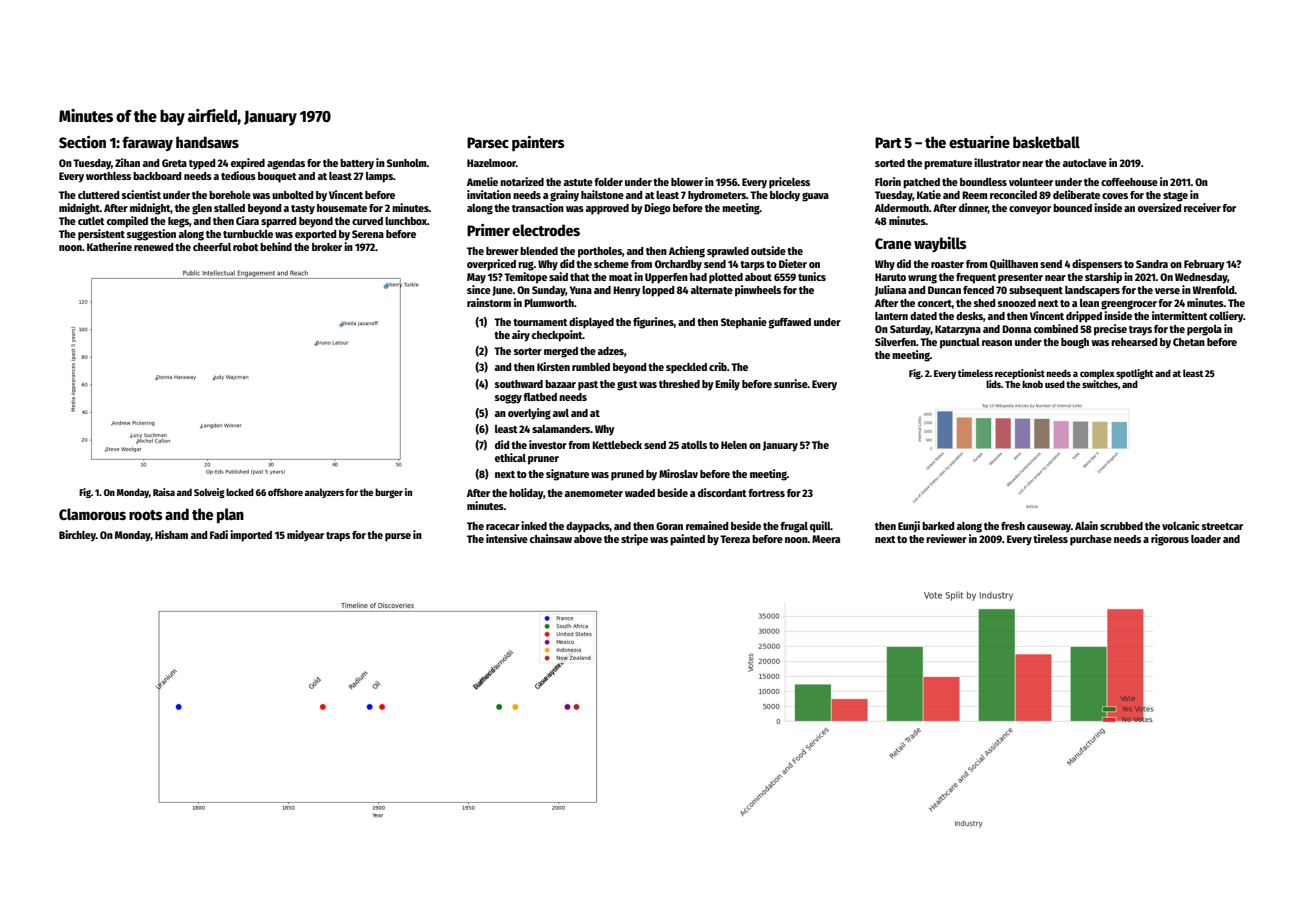 This document has height=924, width=1308. What do you see at coordinates (207, 142) in the document?
I see `handsaws` at bounding box center [207, 142].
